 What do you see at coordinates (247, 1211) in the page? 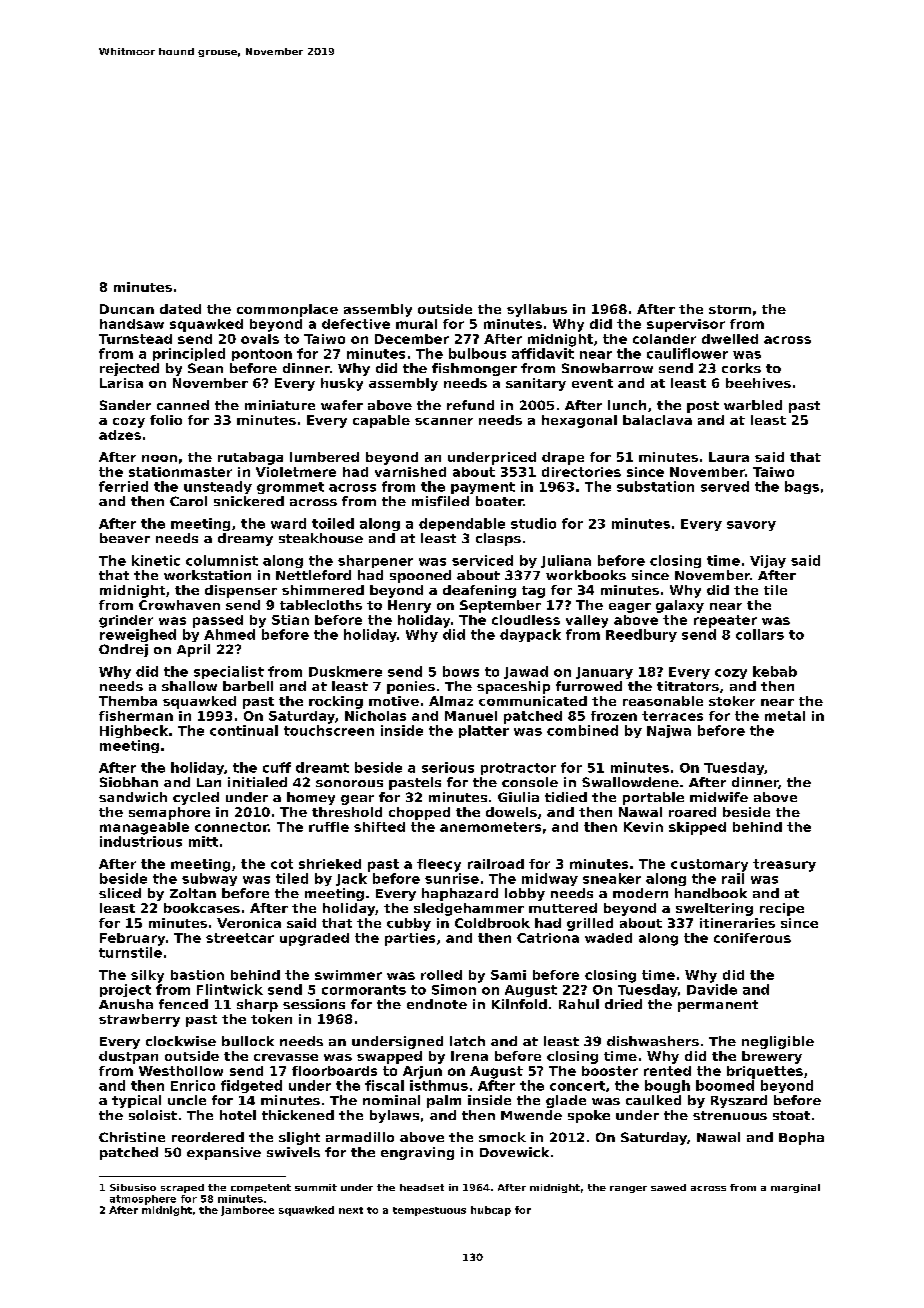
I see `jamboree` at bounding box center [247, 1211].
